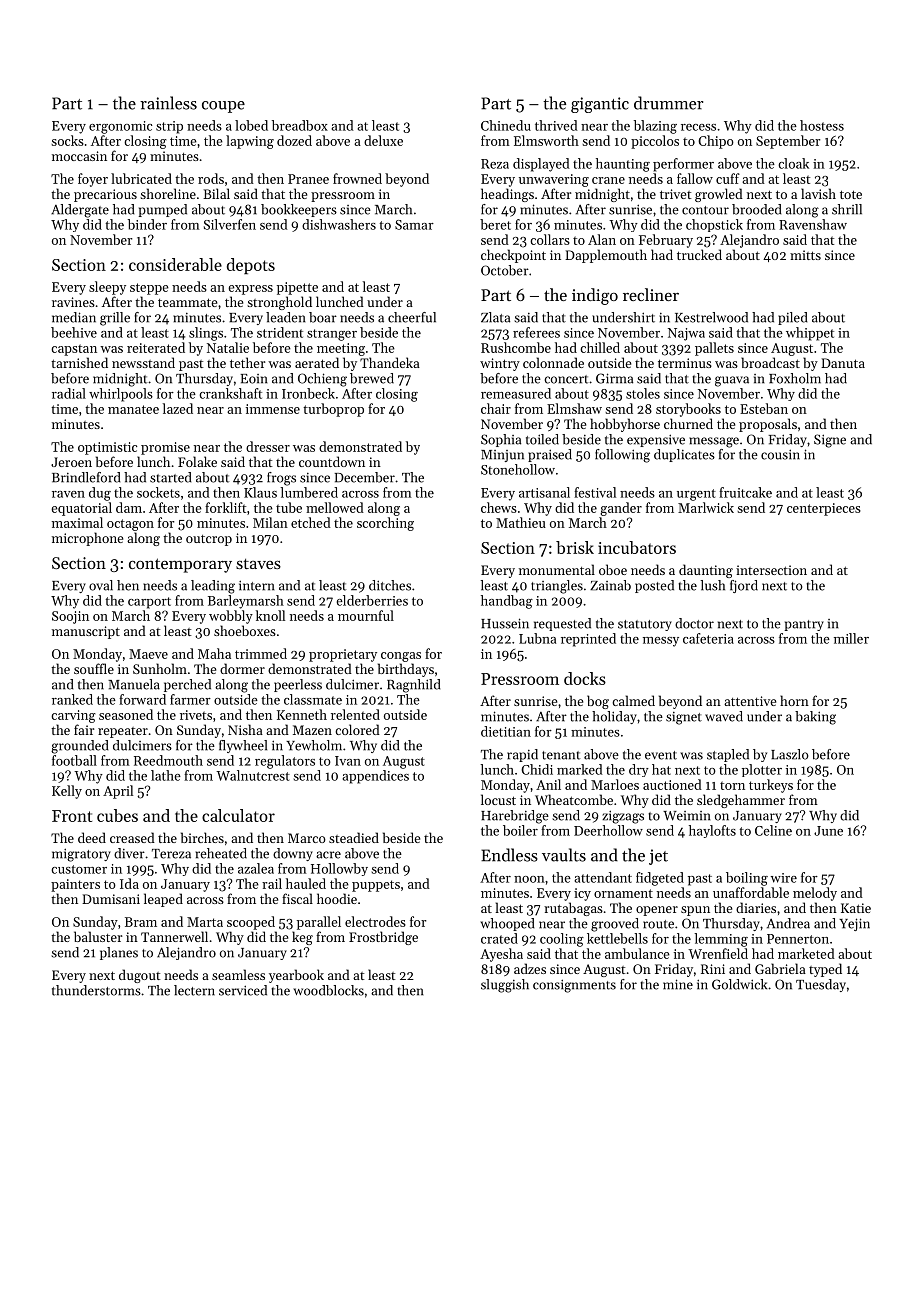 This page has width=924, height=1308. Describe the element at coordinates (506, 125) in the page. I see `Chinedu` at that location.
